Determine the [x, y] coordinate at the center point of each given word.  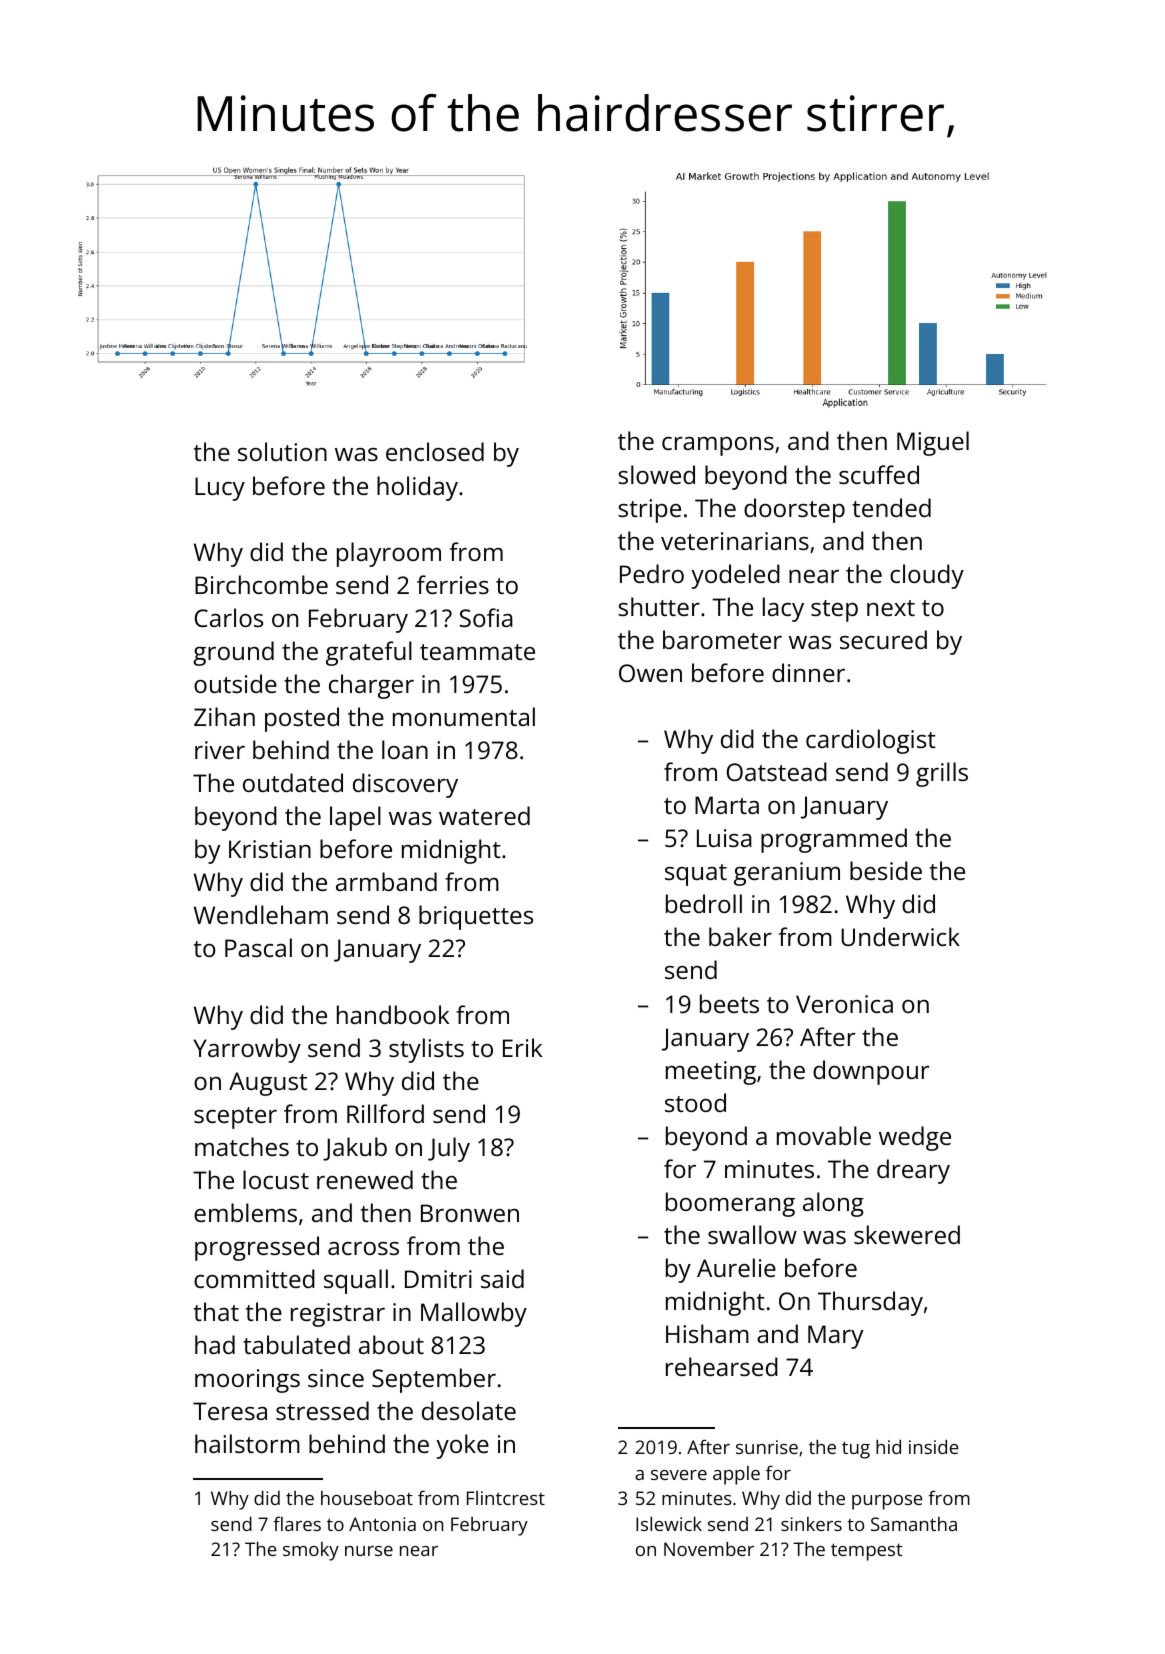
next [891, 608]
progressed [257, 1248]
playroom [389, 554]
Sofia [486, 617]
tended [891, 507]
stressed [322, 1410]
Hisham [707, 1333]
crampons [718, 446]
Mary [835, 1337]
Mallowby [474, 1314]
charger [371, 686]
